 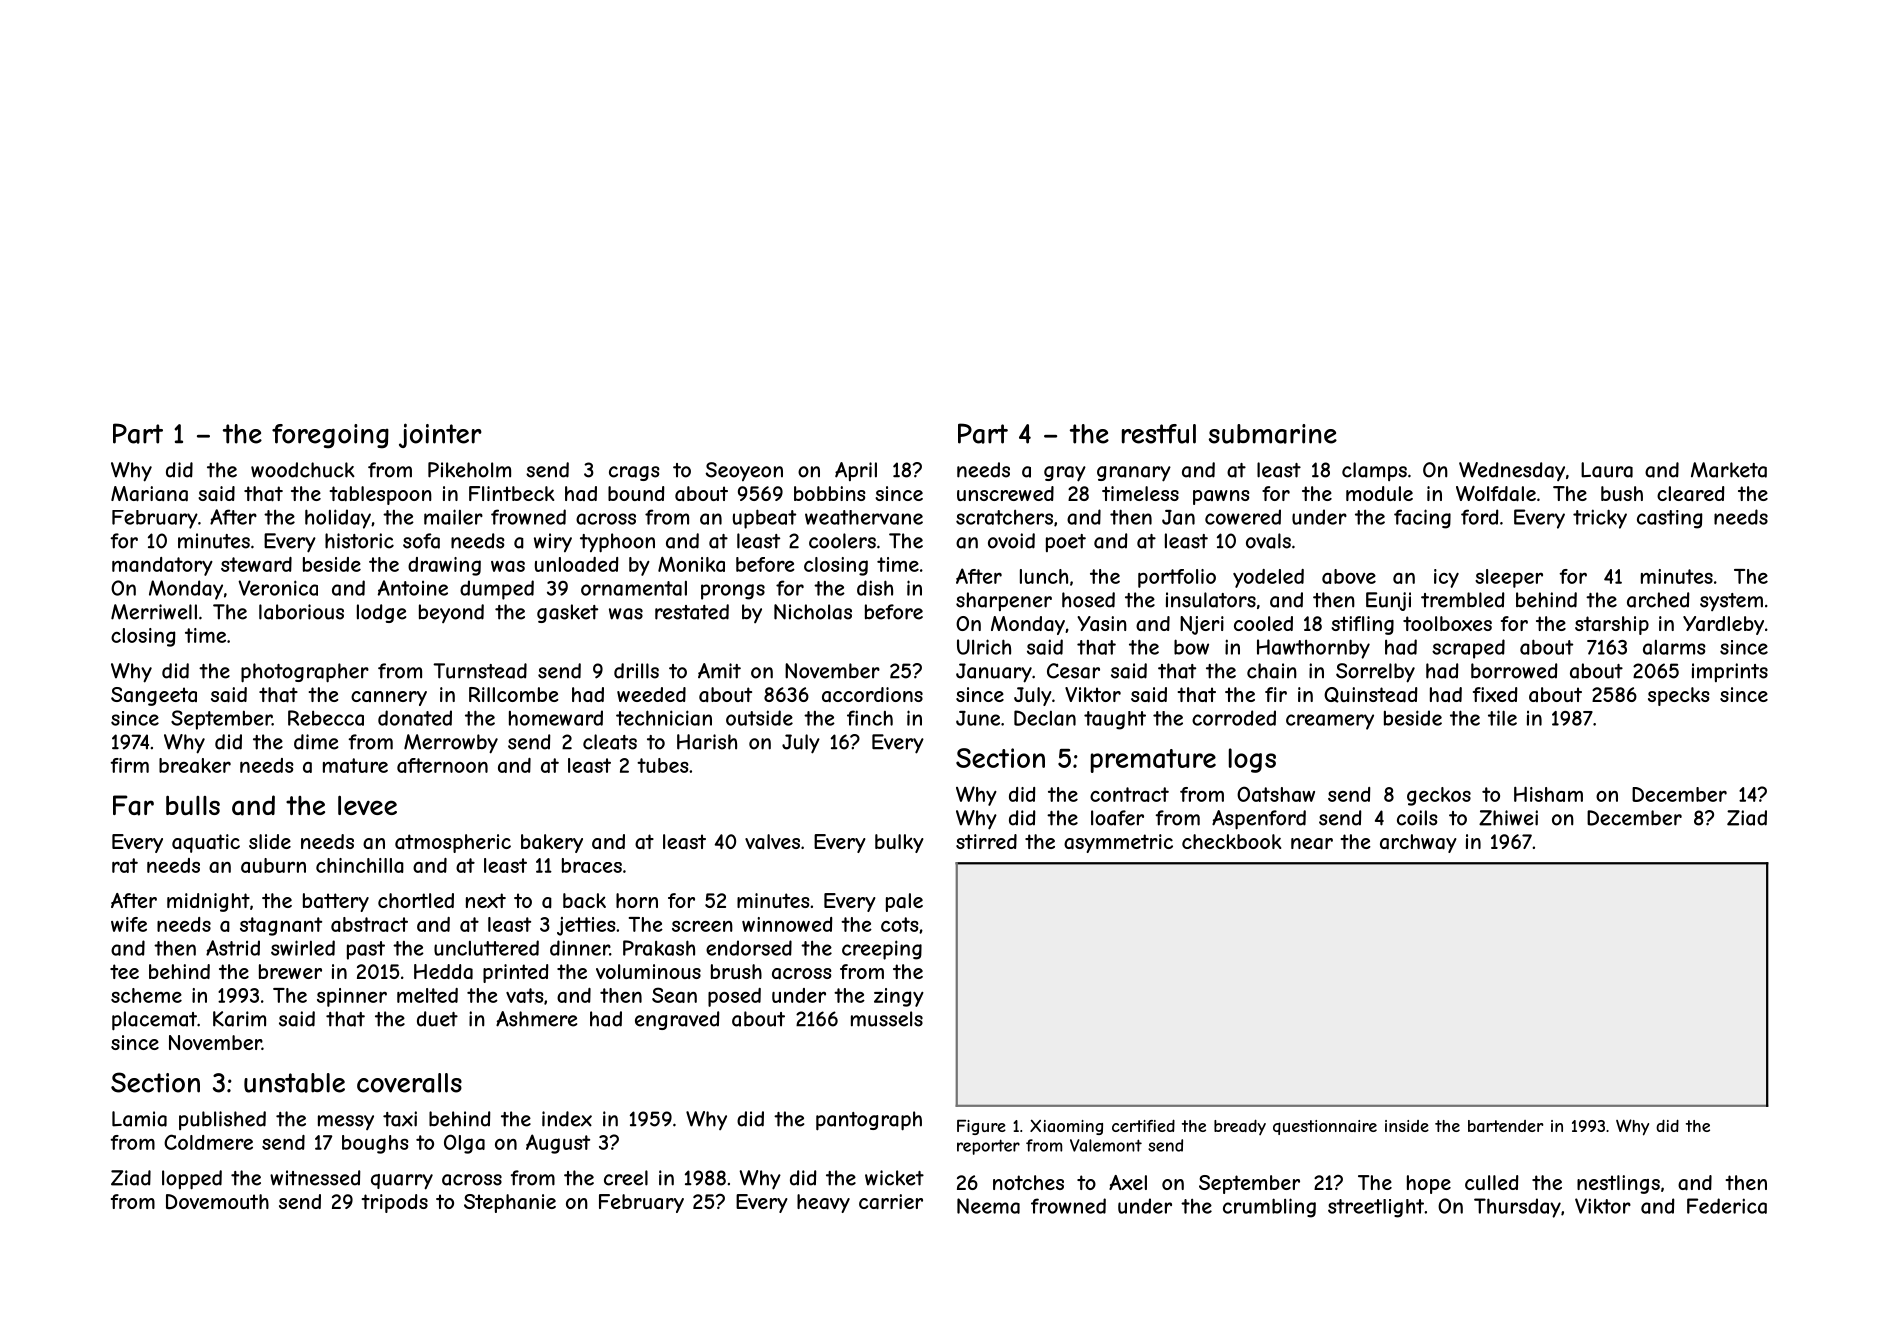 What do you see at coordinates (154, 1021) in the screenshot?
I see `placemat` at bounding box center [154, 1021].
